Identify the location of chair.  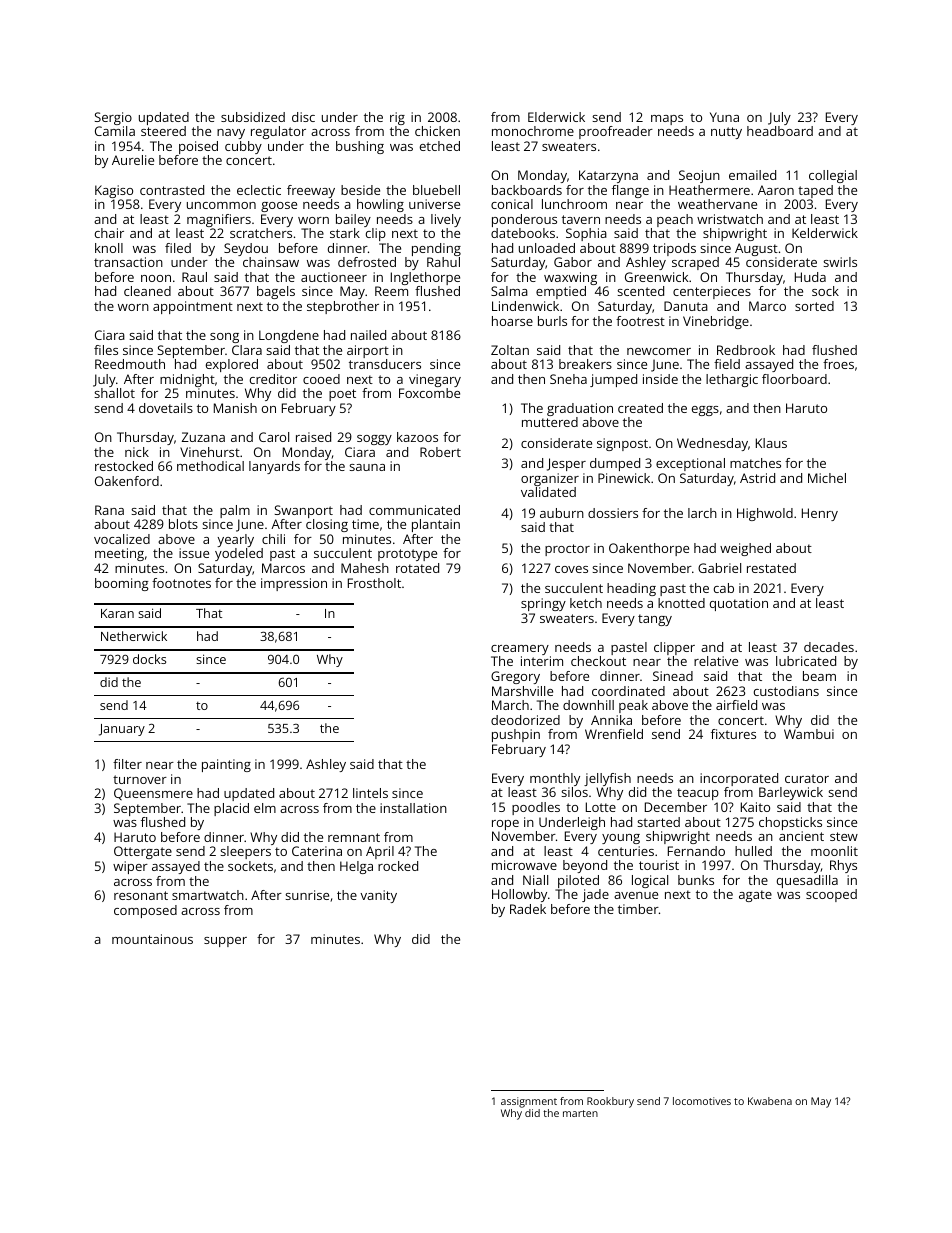
(109, 233).
